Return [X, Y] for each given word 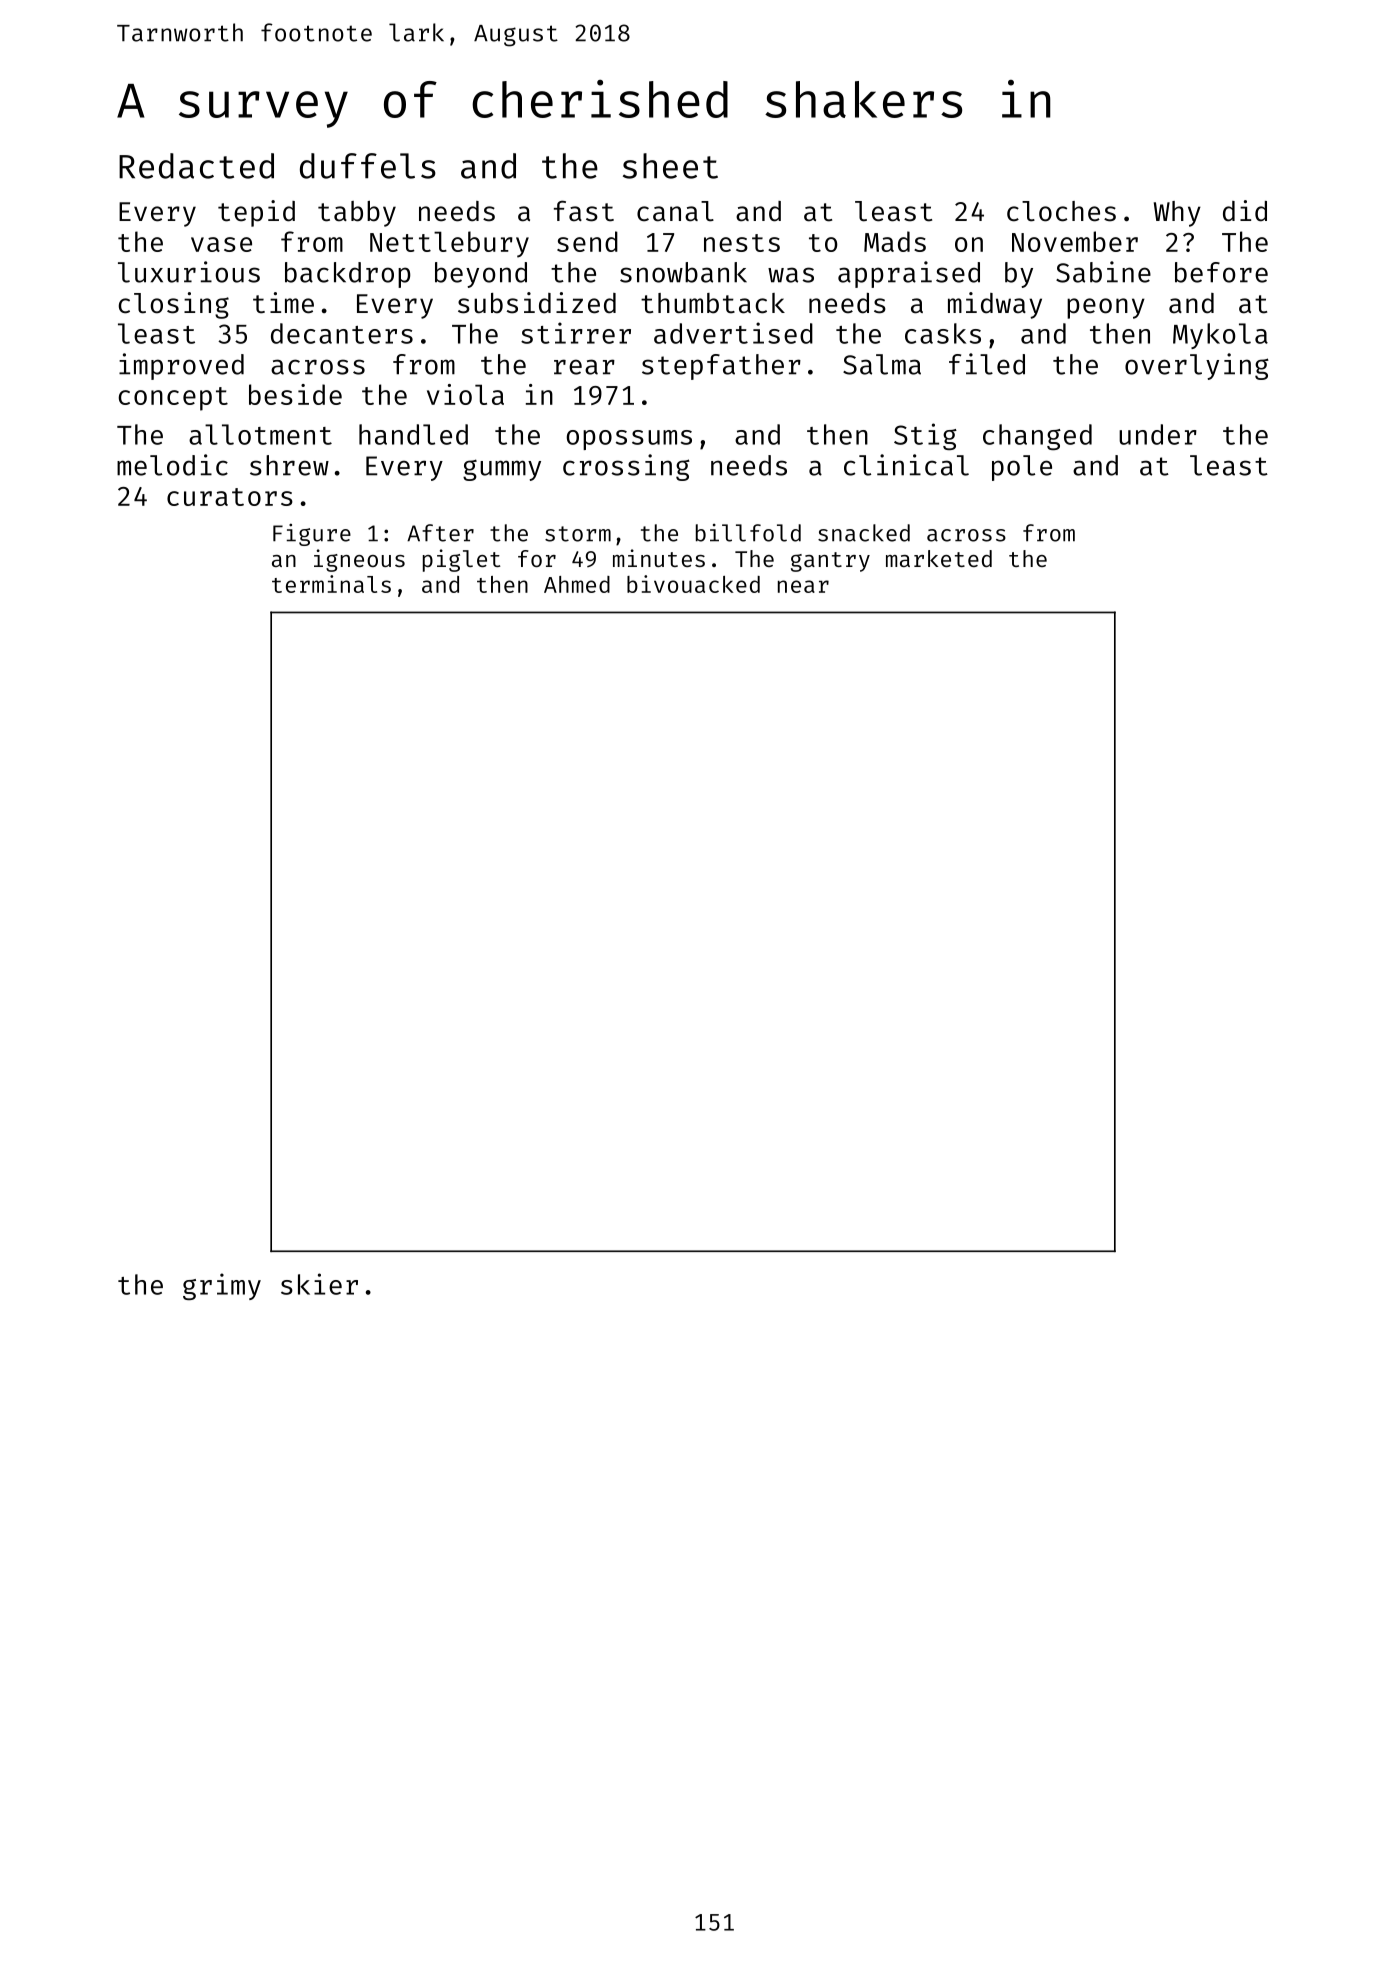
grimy [222, 1286]
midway [995, 305]
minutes [659, 558]
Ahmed [577, 584]
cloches [1061, 211]
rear [584, 367]
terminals [331, 584]
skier [319, 1284]
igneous [359, 560]
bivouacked [693, 584]
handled [413, 434]
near [803, 586]
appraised [909, 274]
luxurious [189, 272]
